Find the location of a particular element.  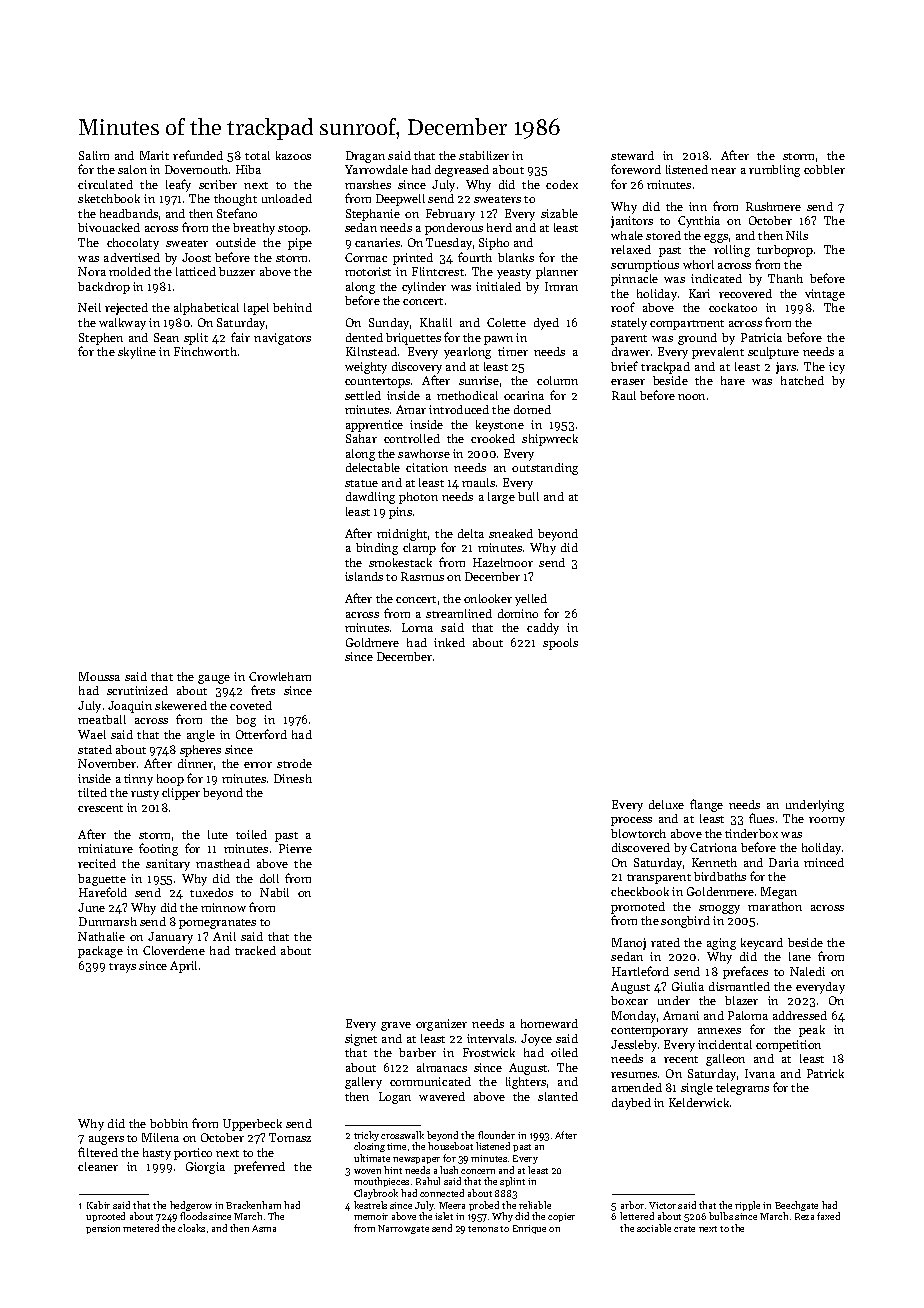

slanted is located at coordinates (558, 1096).
